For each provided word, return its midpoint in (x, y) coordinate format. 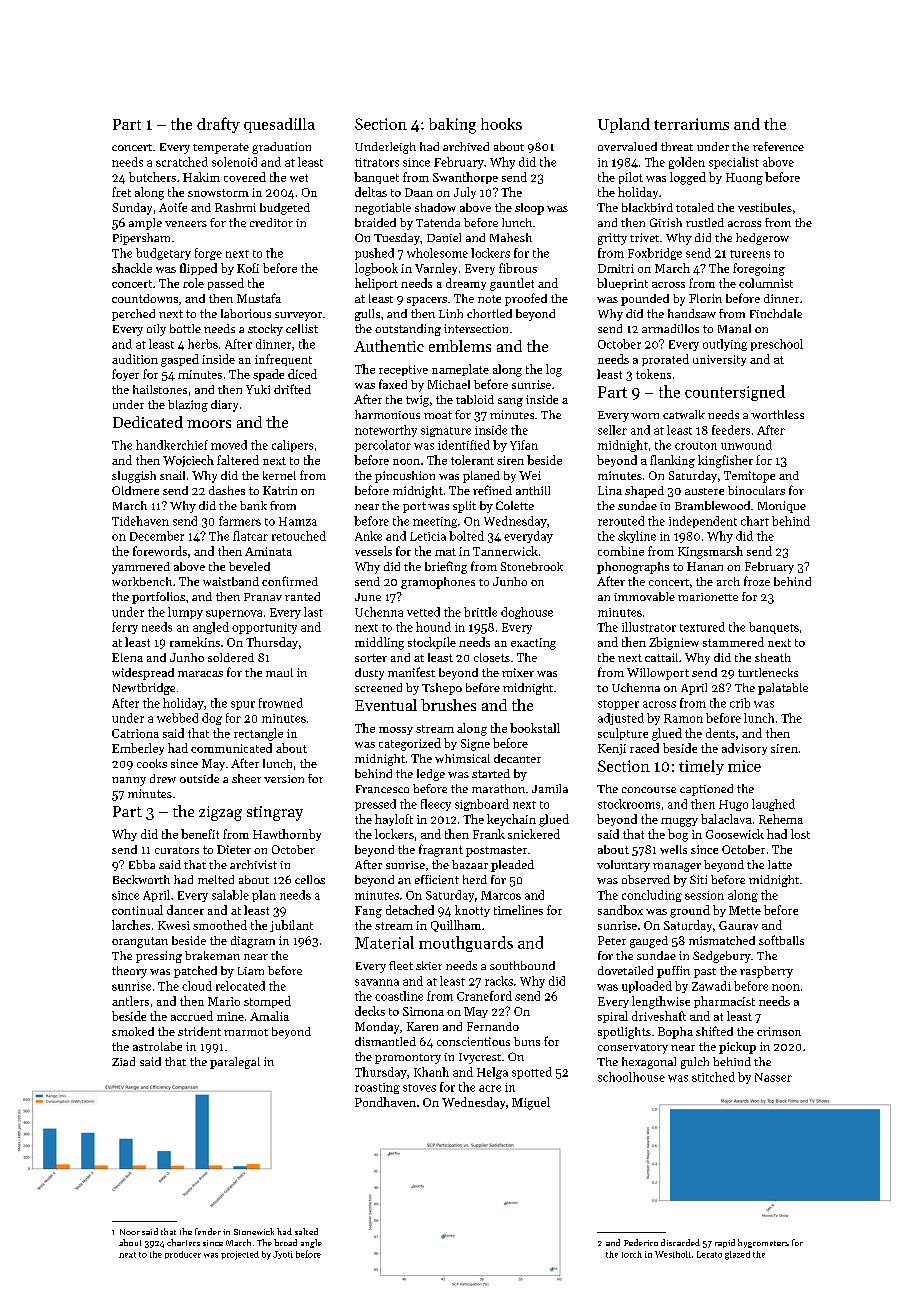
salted (306, 1231)
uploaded (647, 987)
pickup (737, 1048)
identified (464, 445)
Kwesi (174, 925)
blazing (188, 406)
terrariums (691, 124)
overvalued (627, 146)
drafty (218, 125)
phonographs (633, 568)
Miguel (531, 1103)
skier (429, 965)
